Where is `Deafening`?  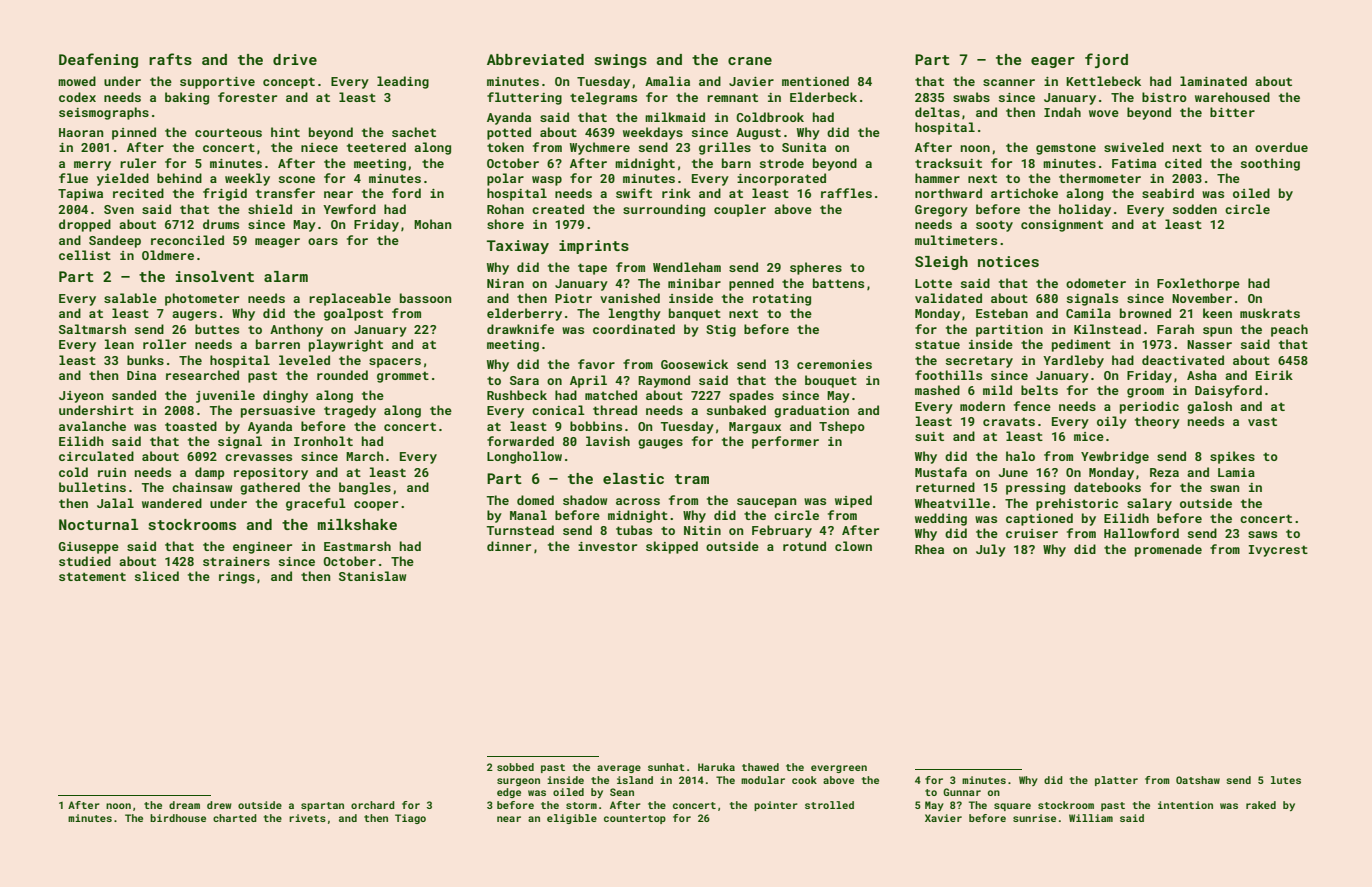
Deafening is located at coordinates (98, 60).
